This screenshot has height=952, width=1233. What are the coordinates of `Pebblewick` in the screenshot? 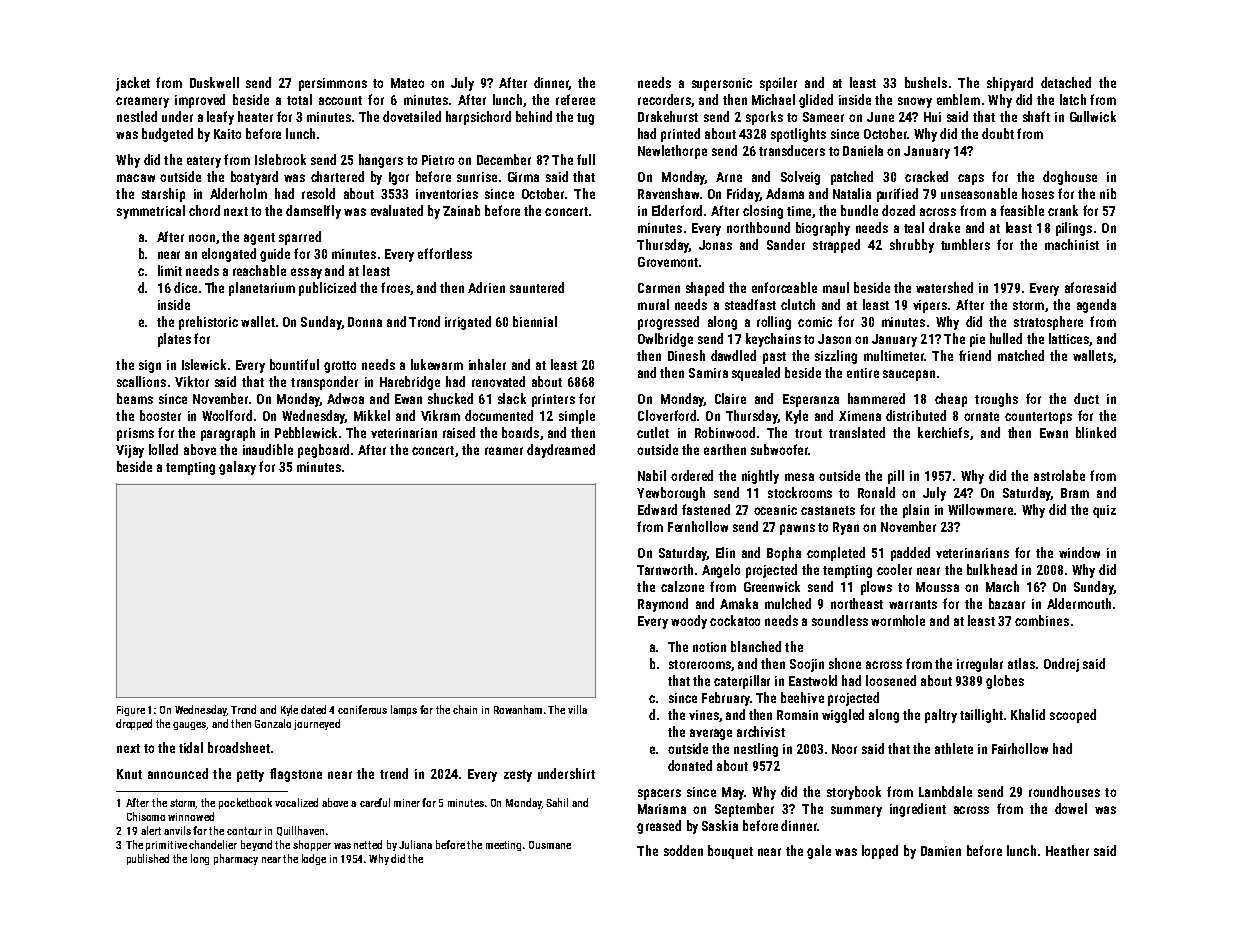 It's located at (306, 432).
